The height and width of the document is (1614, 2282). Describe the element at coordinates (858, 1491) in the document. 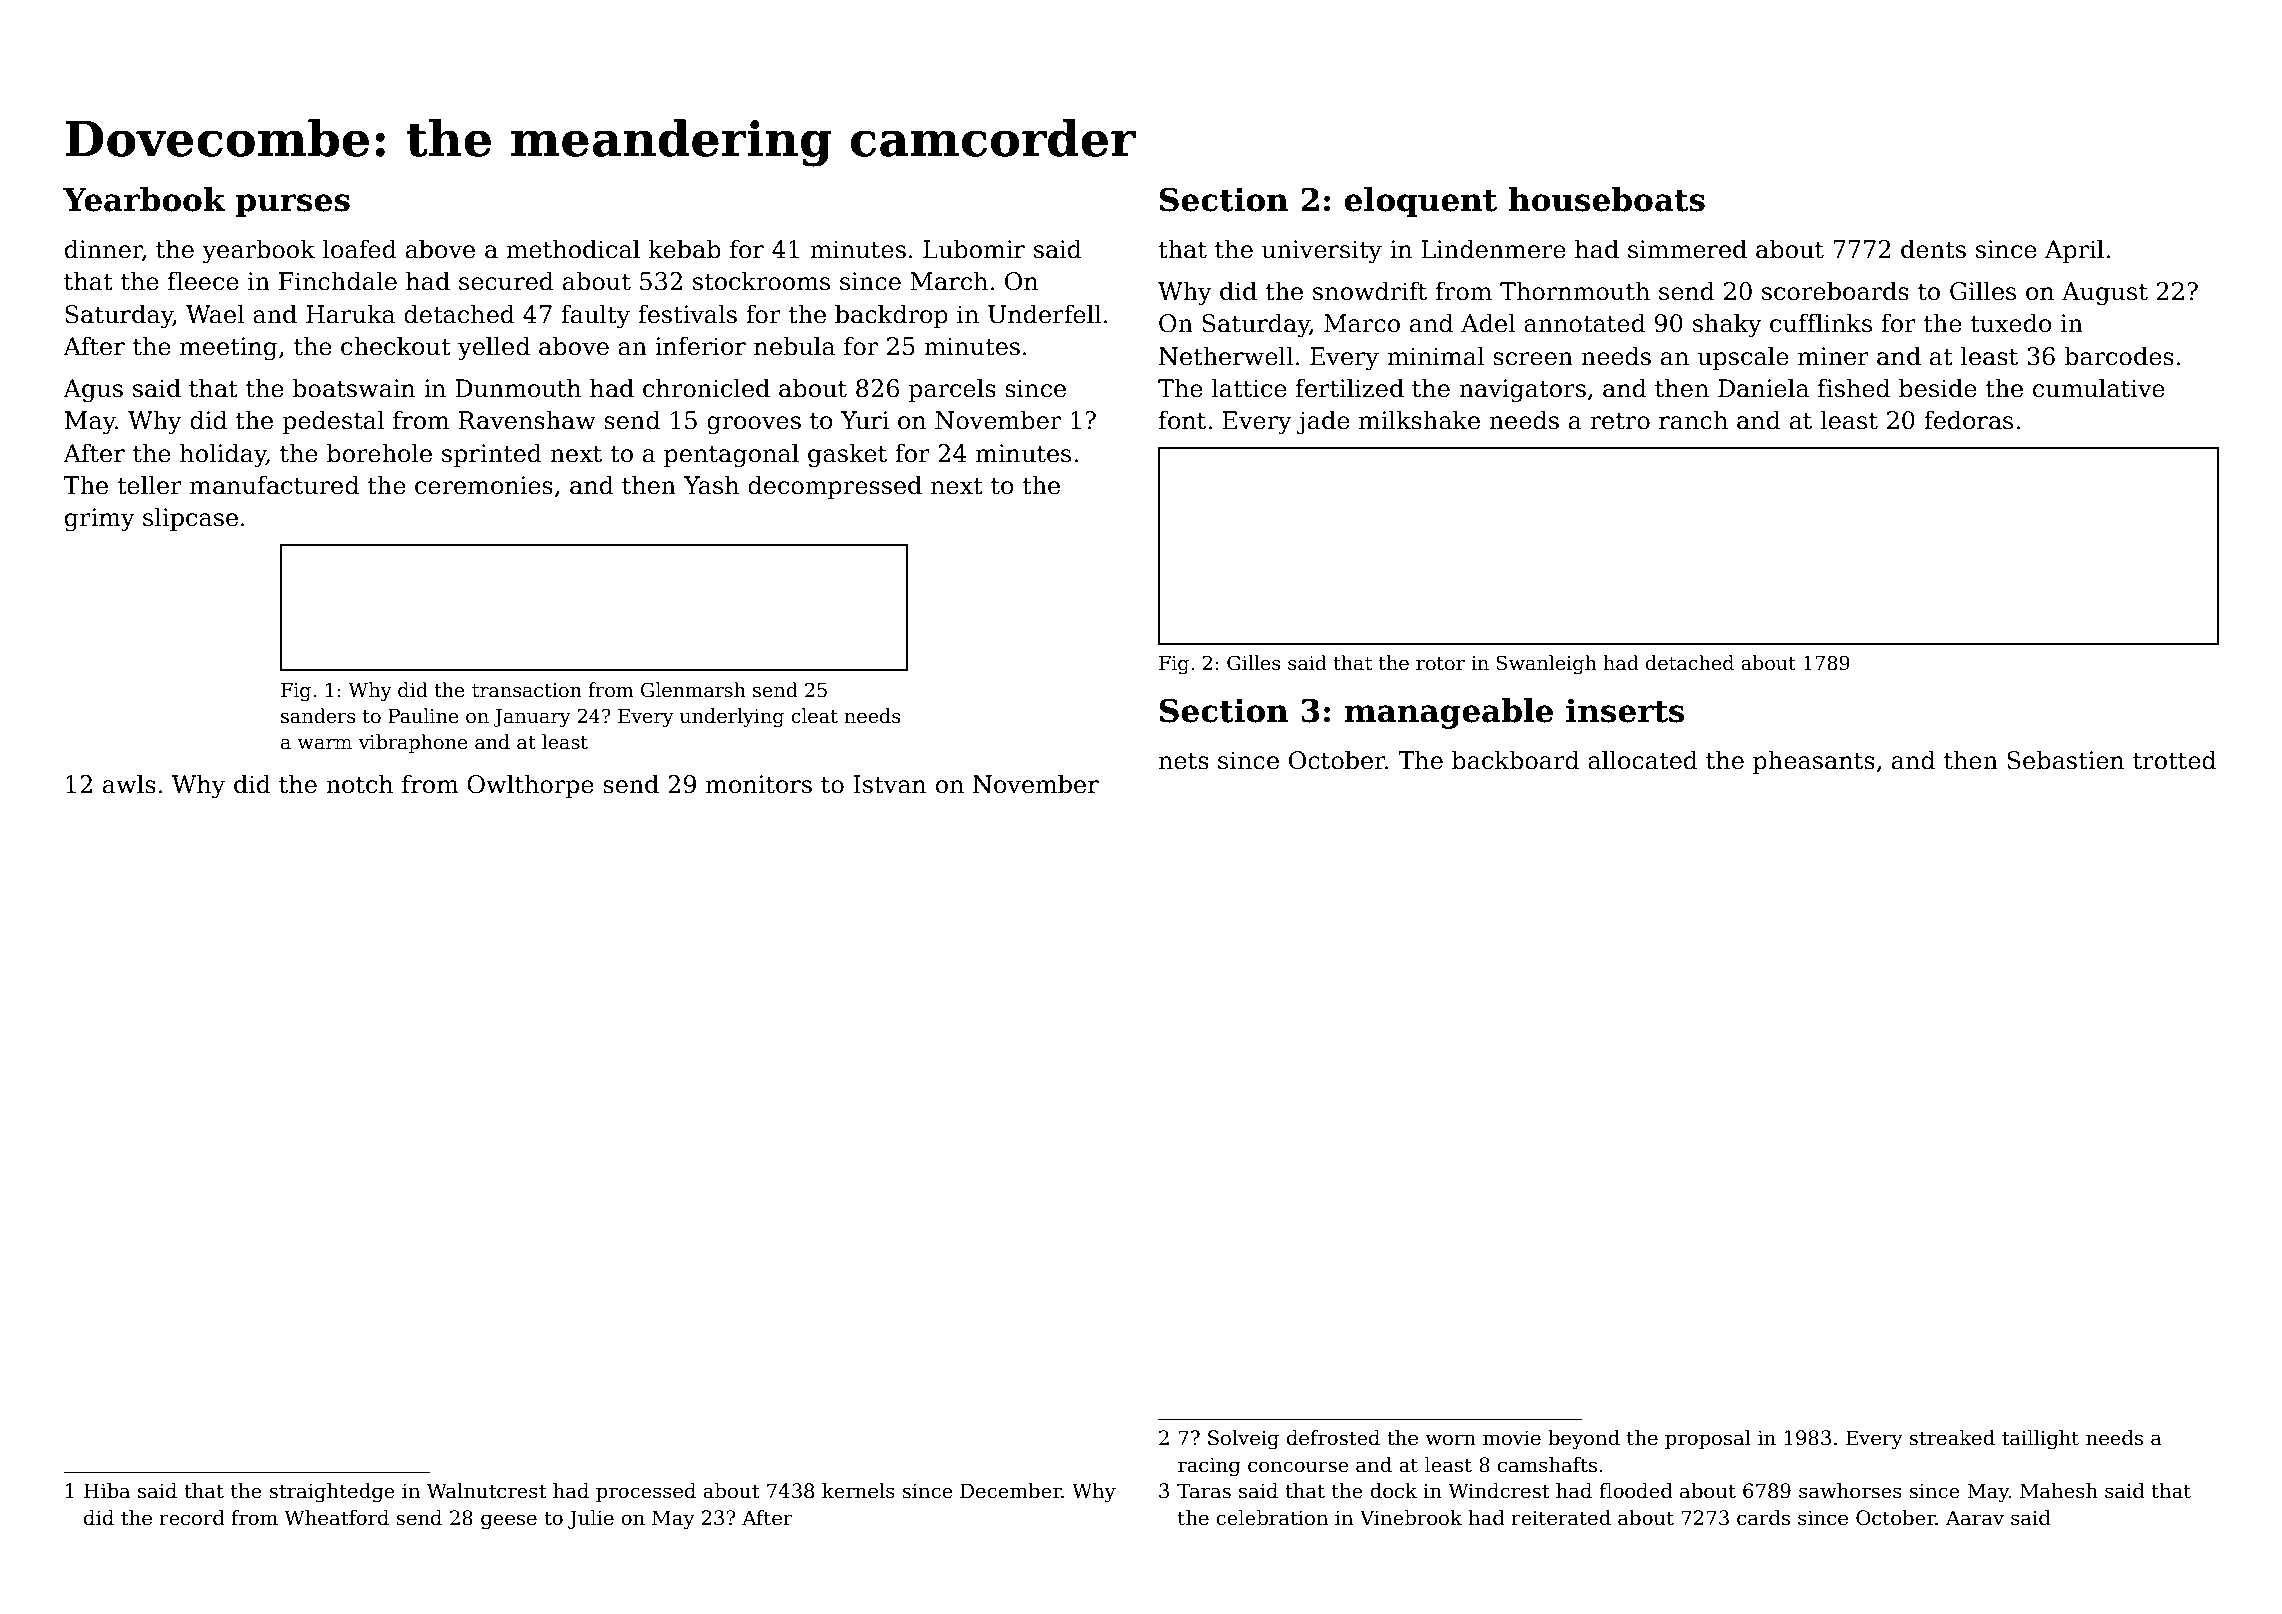

I see `kernels` at that location.
